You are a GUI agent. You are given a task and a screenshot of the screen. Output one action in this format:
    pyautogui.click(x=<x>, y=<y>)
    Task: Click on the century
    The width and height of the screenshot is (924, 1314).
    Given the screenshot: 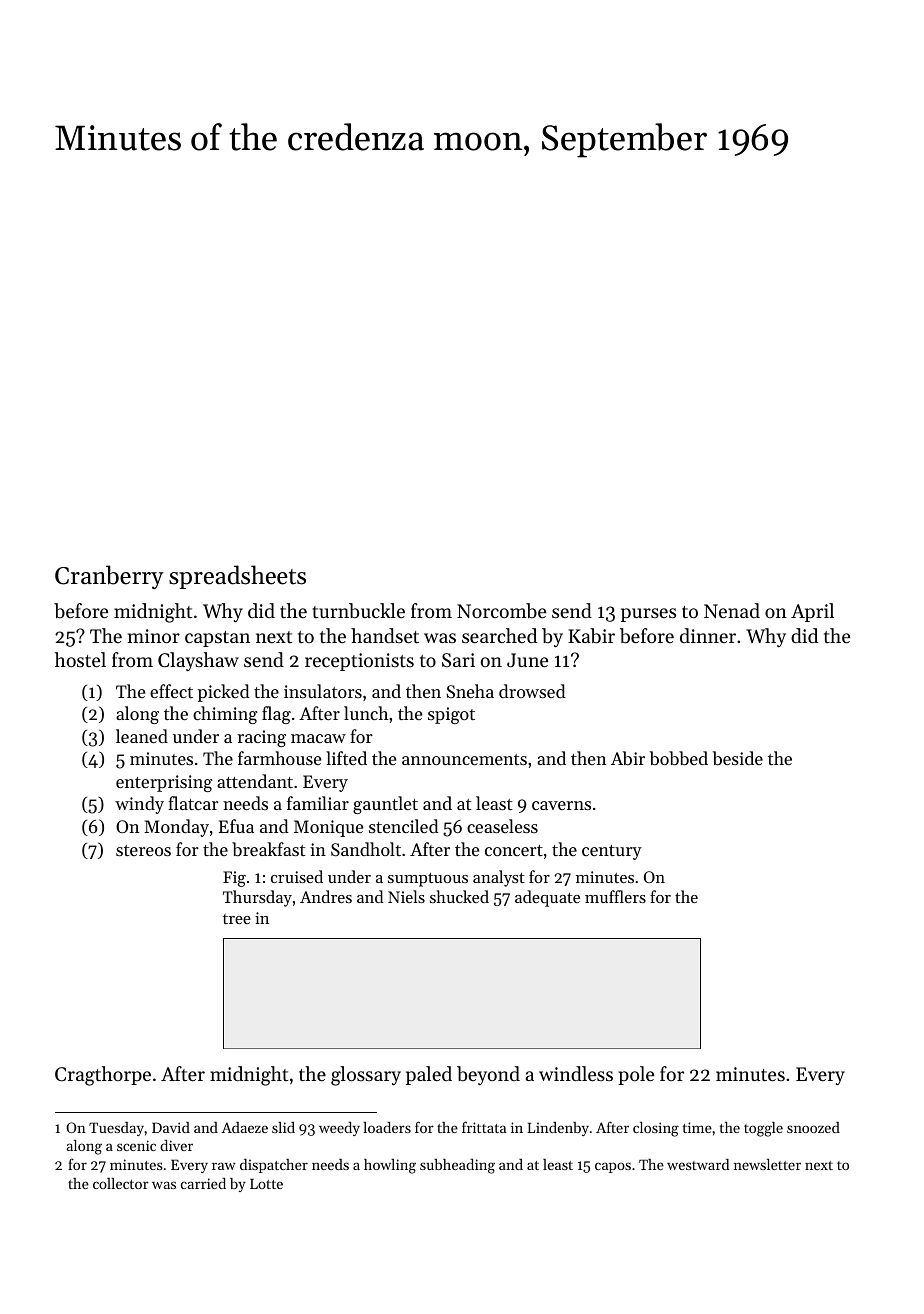 What is the action you would take?
    pyautogui.click(x=612, y=852)
